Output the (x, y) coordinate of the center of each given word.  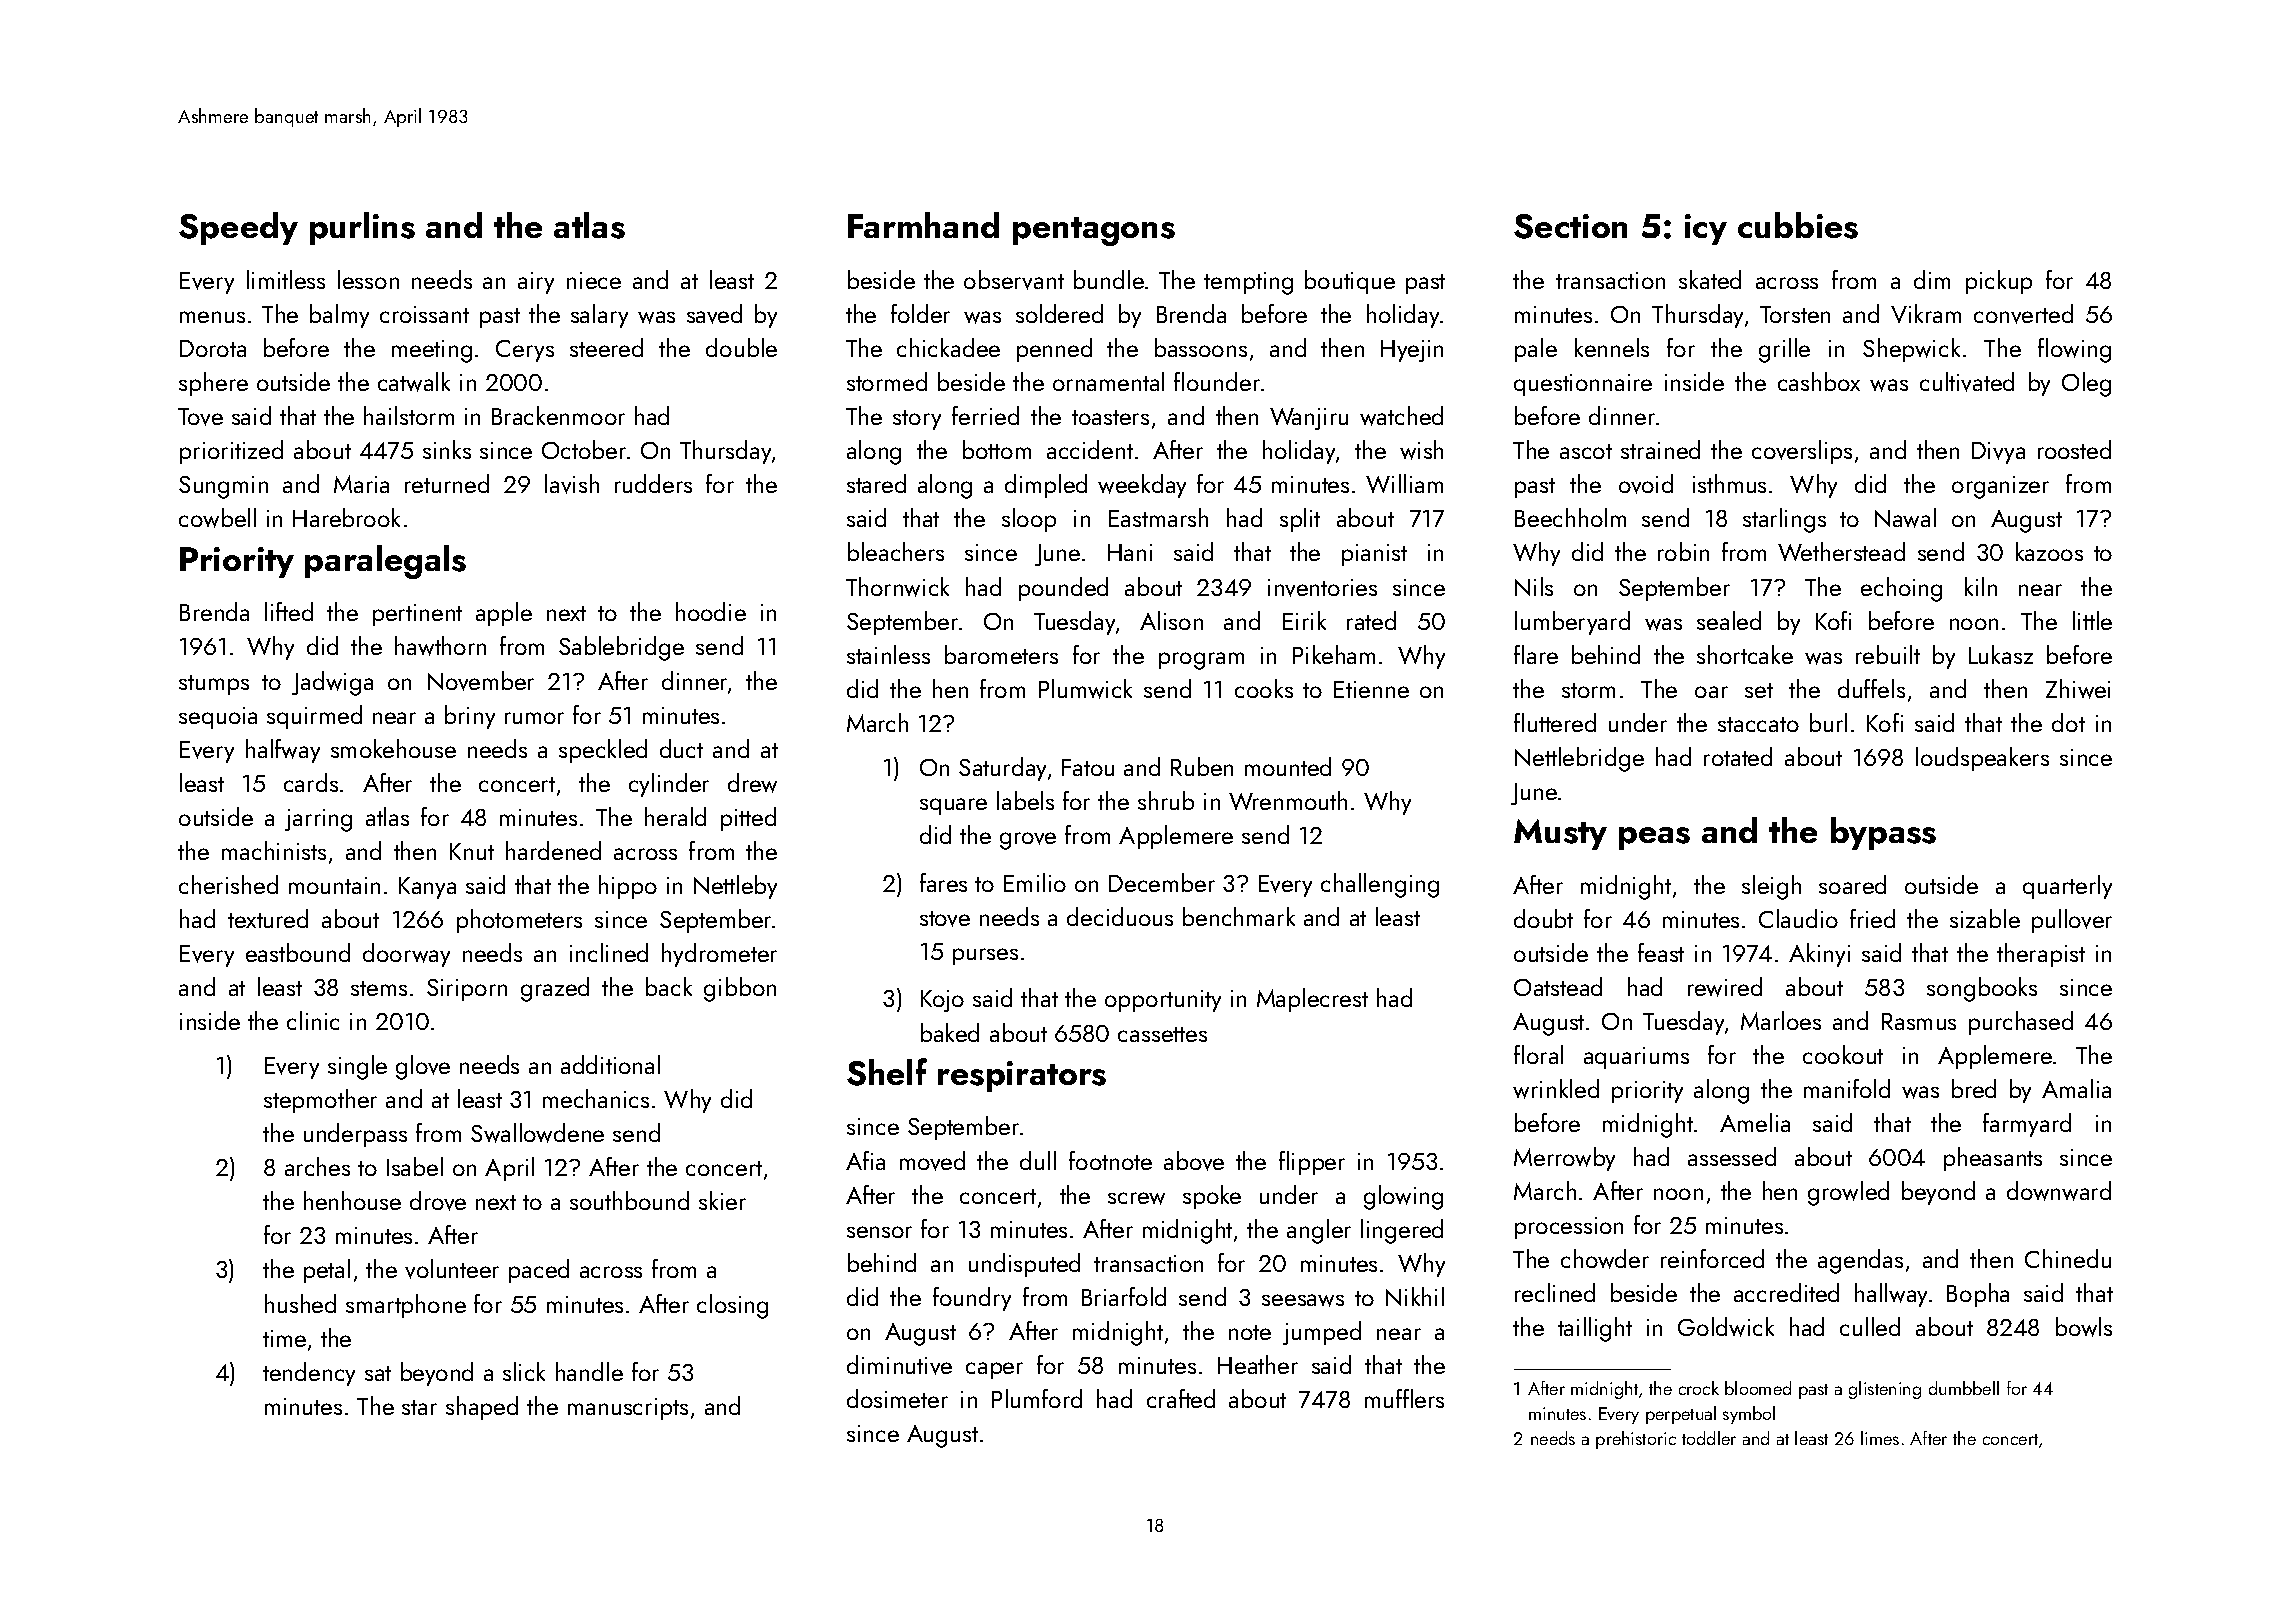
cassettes (1162, 1034)
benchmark (1239, 916)
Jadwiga (332, 683)
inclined (609, 952)
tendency (309, 1374)
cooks (1264, 688)
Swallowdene (537, 1133)
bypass (1883, 833)
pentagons (1094, 231)
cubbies (1798, 225)
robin (1683, 551)
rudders (653, 483)
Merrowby (1564, 1159)
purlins (362, 228)
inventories (1322, 588)
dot (2068, 722)
